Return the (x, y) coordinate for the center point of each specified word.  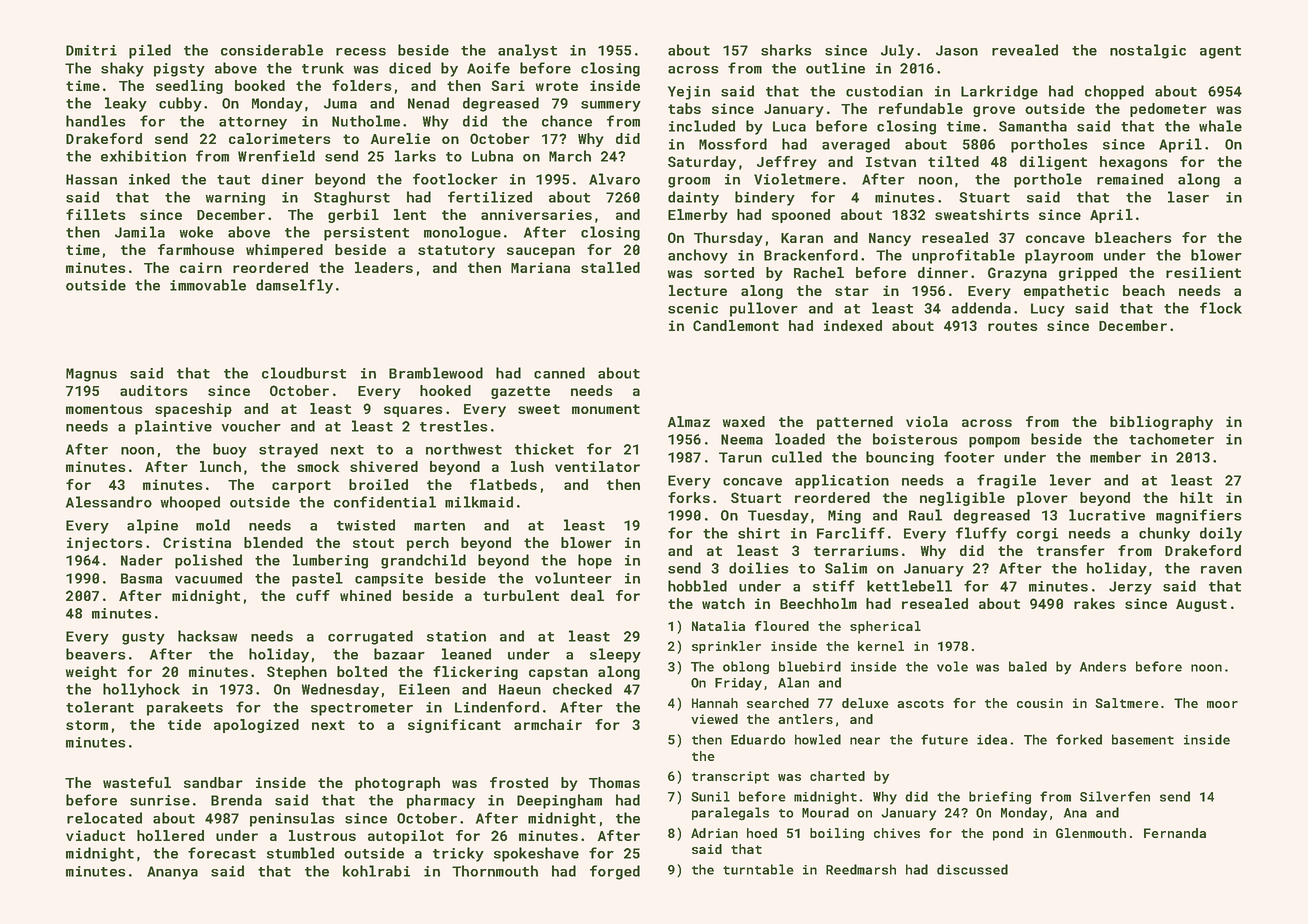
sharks (786, 50)
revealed (1025, 50)
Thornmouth (495, 871)
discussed (972, 869)
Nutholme (366, 121)
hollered (170, 835)
